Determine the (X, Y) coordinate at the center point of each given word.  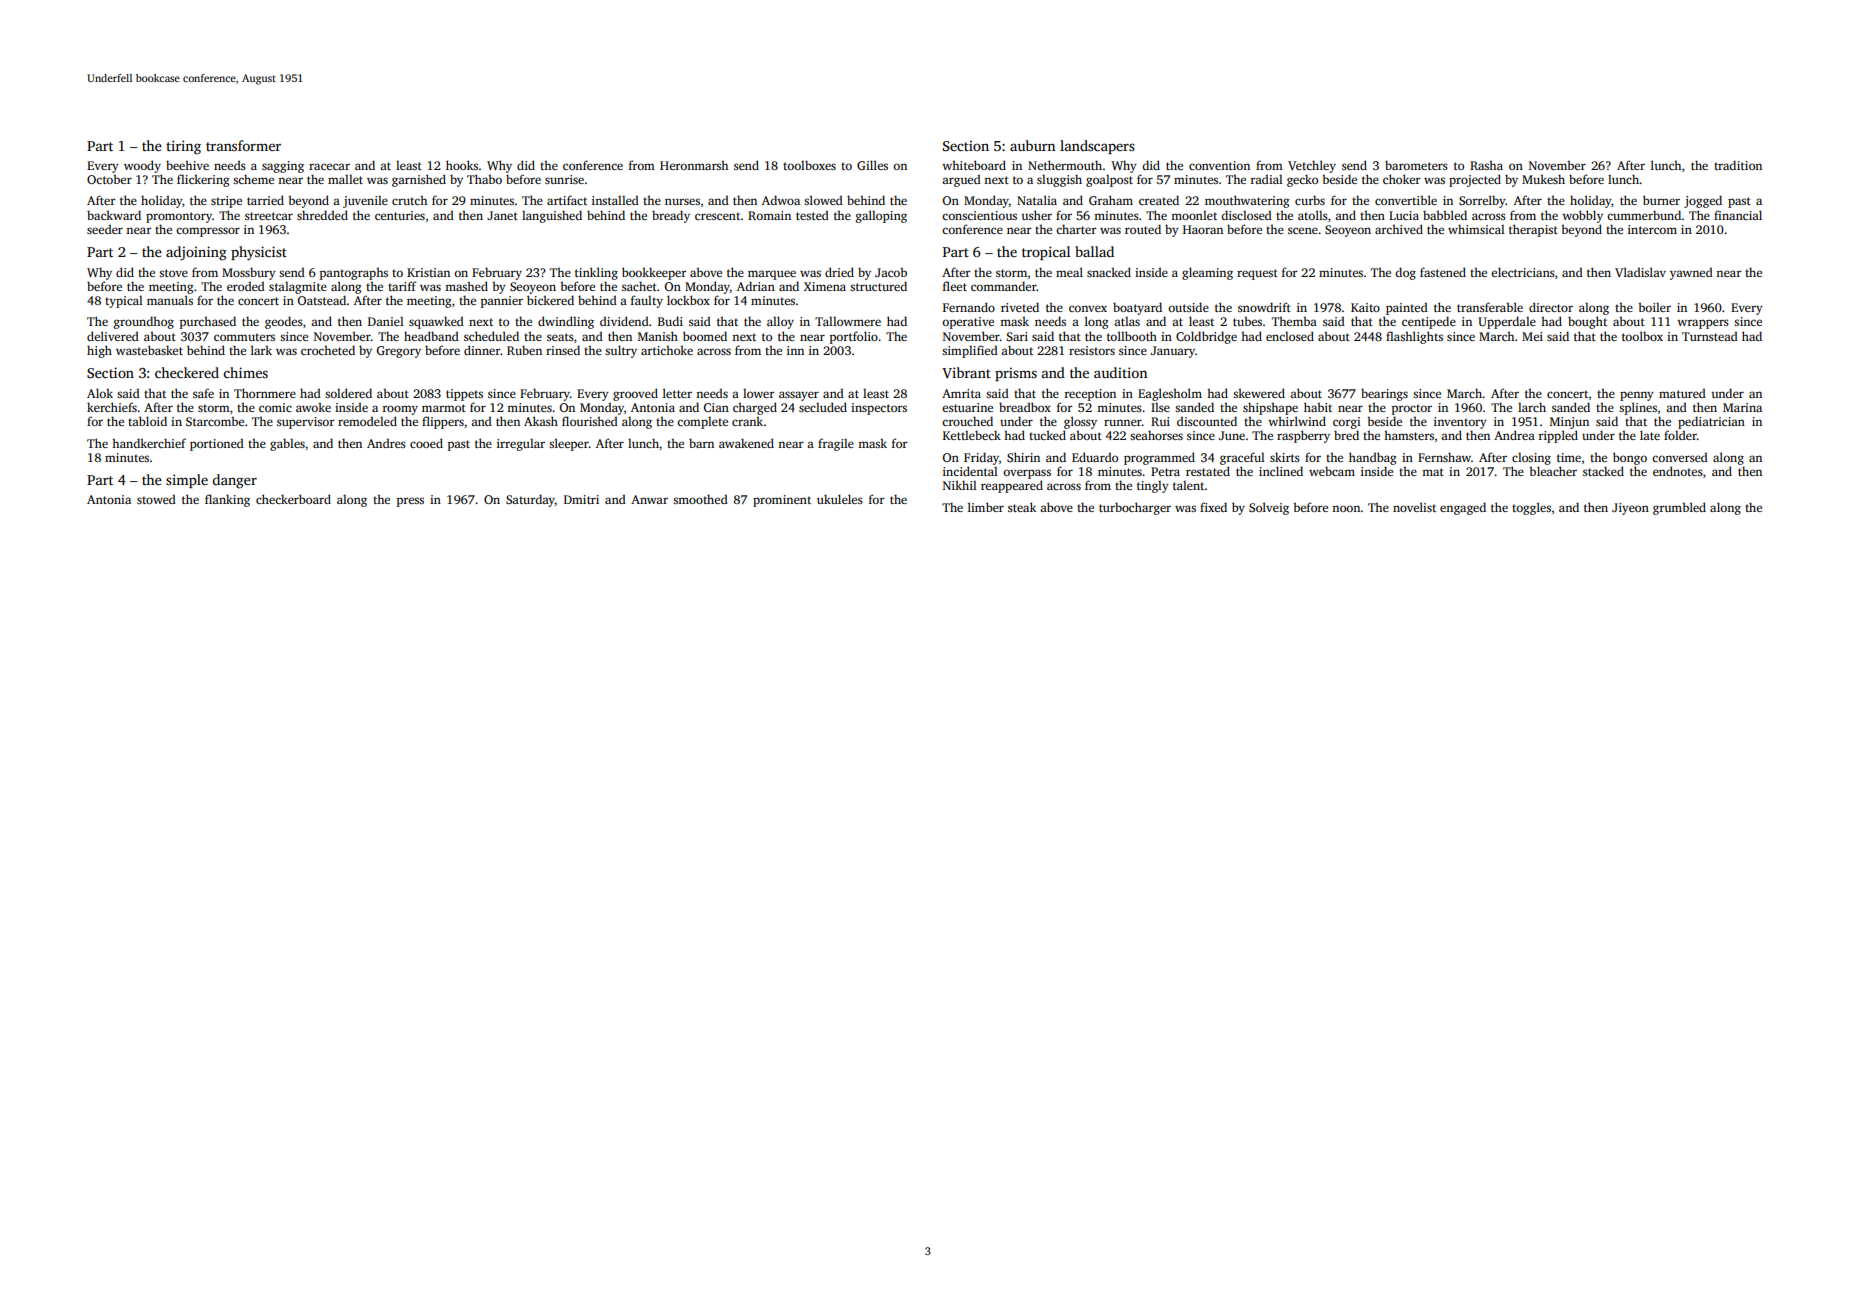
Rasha (1486, 165)
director (1551, 307)
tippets (464, 395)
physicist (259, 253)
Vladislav (1640, 272)
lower (758, 393)
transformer (243, 145)
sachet (639, 286)
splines (1638, 408)
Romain (769, 215)
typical (124, 301)
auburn (1032, 145)
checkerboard (293, 499)
